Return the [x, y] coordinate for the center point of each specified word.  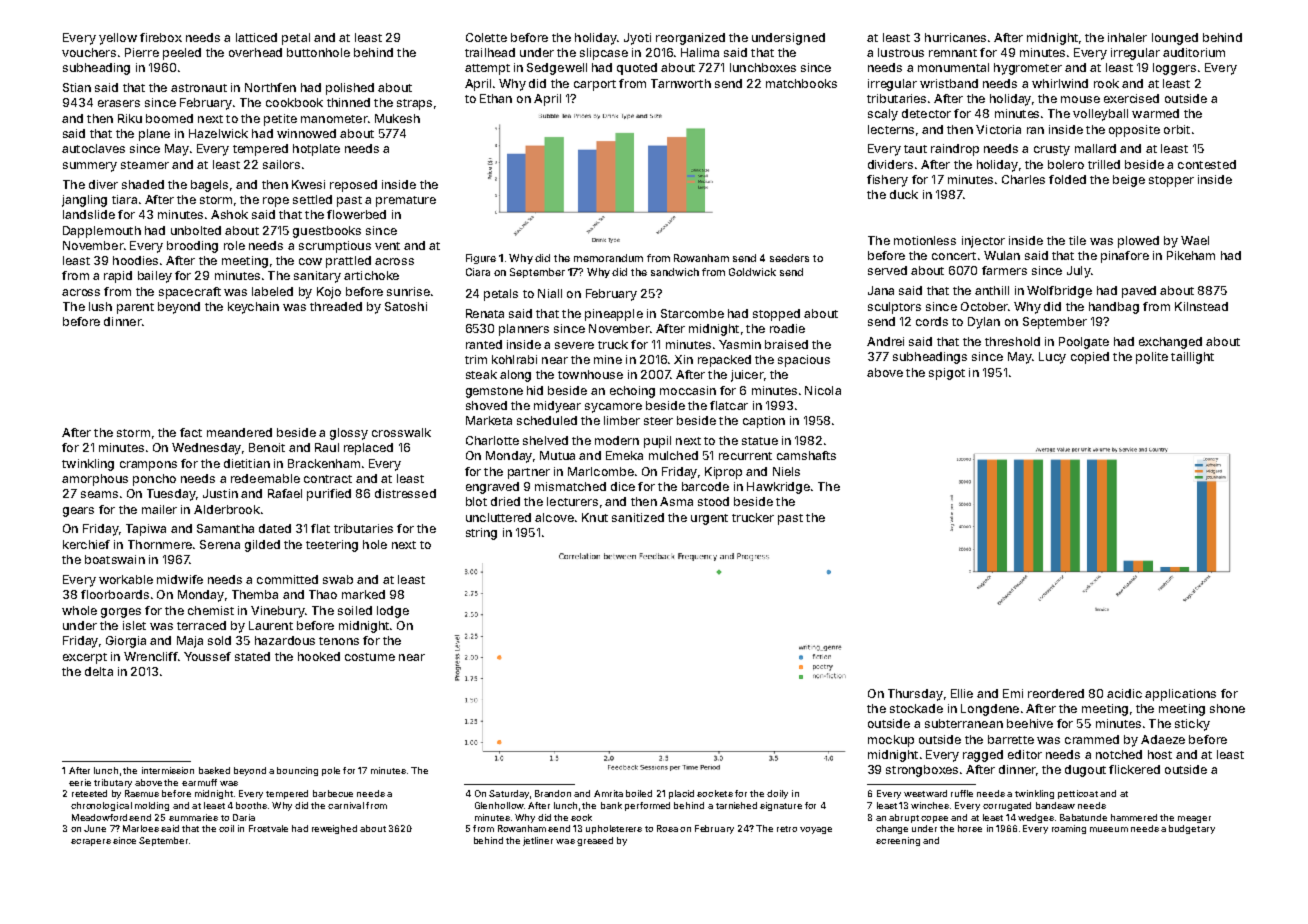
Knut [595, 517]
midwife [180, 579]
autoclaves [93, 148]
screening [898, 841]
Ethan [496, 98]
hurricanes [955, 37]
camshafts [806, 455]
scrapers [91, 842]
